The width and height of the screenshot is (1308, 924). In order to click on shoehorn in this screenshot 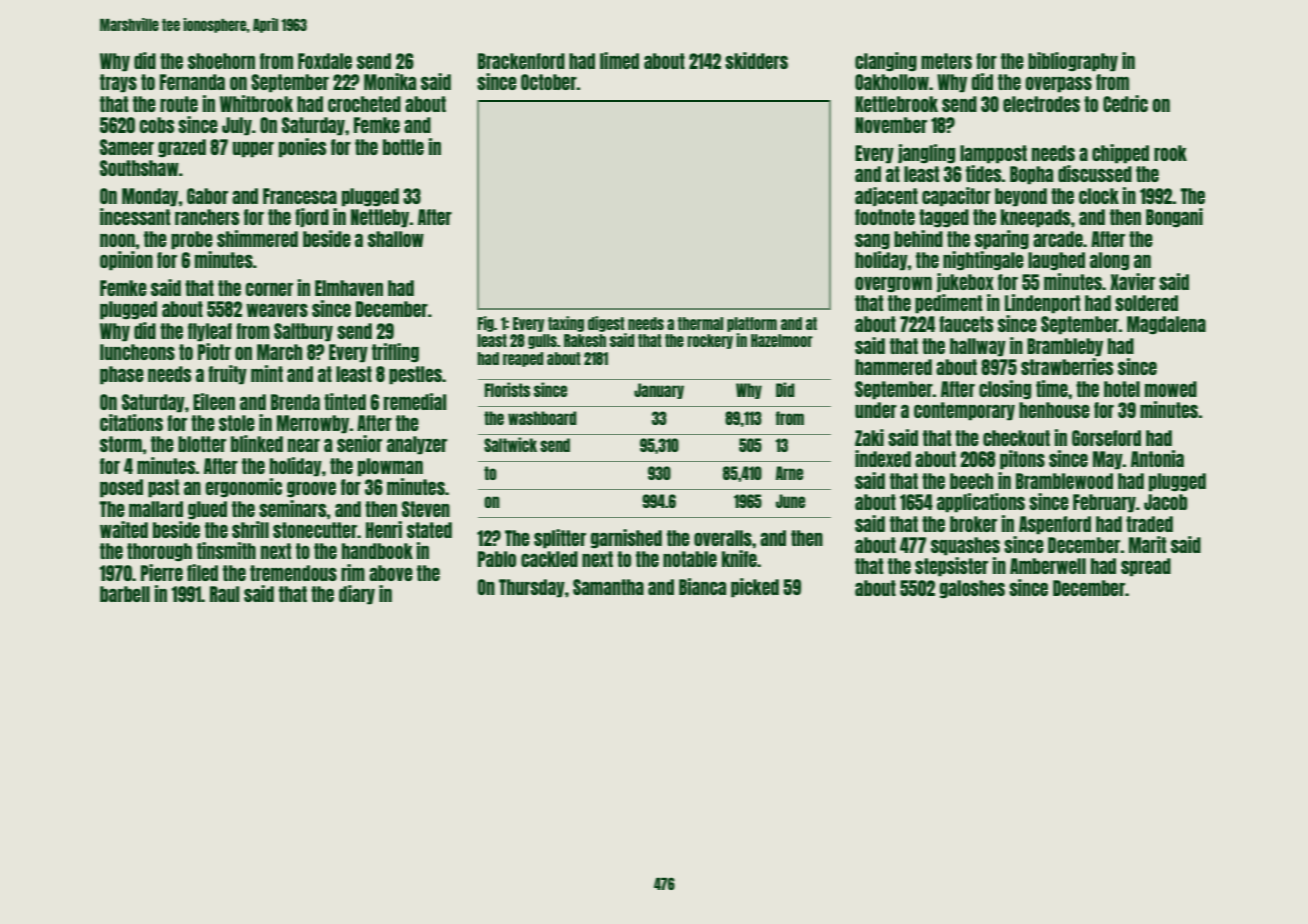, I will do `click(221, 61)`.
